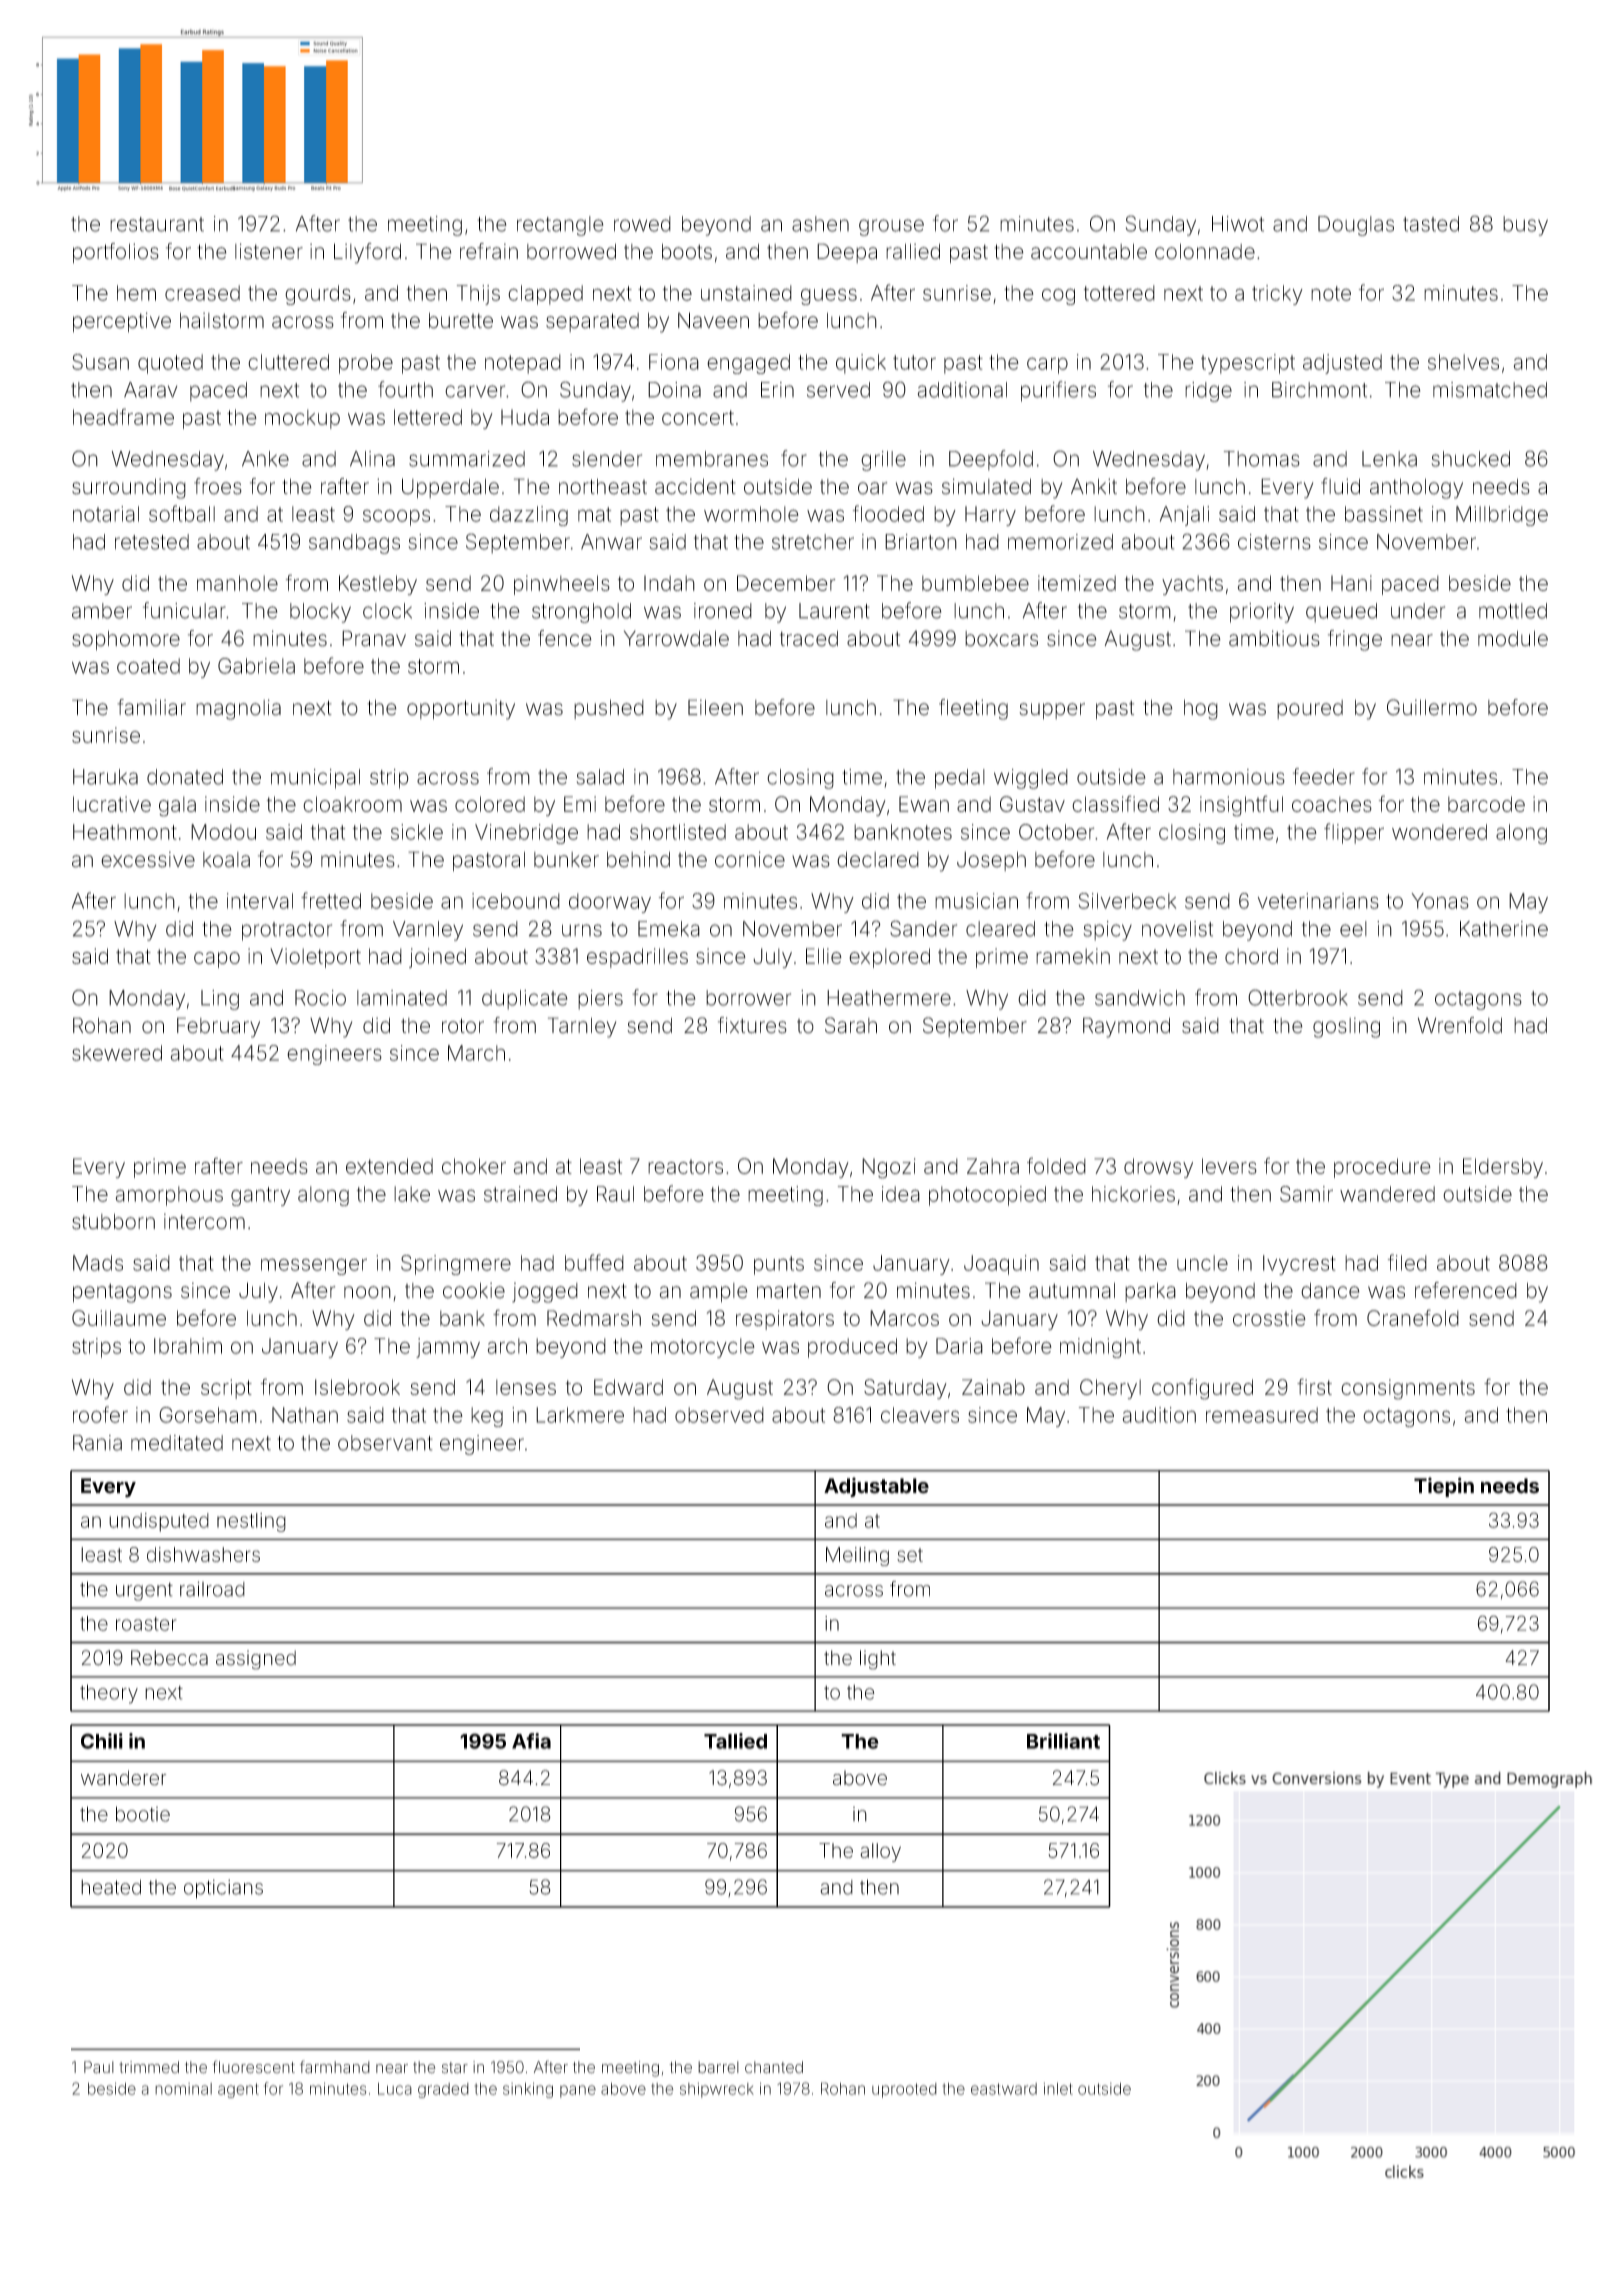 This document has width=1620, height=2292. Describe the element at coordinates (315, 958) in the document. I see `Violetport` at that location.
